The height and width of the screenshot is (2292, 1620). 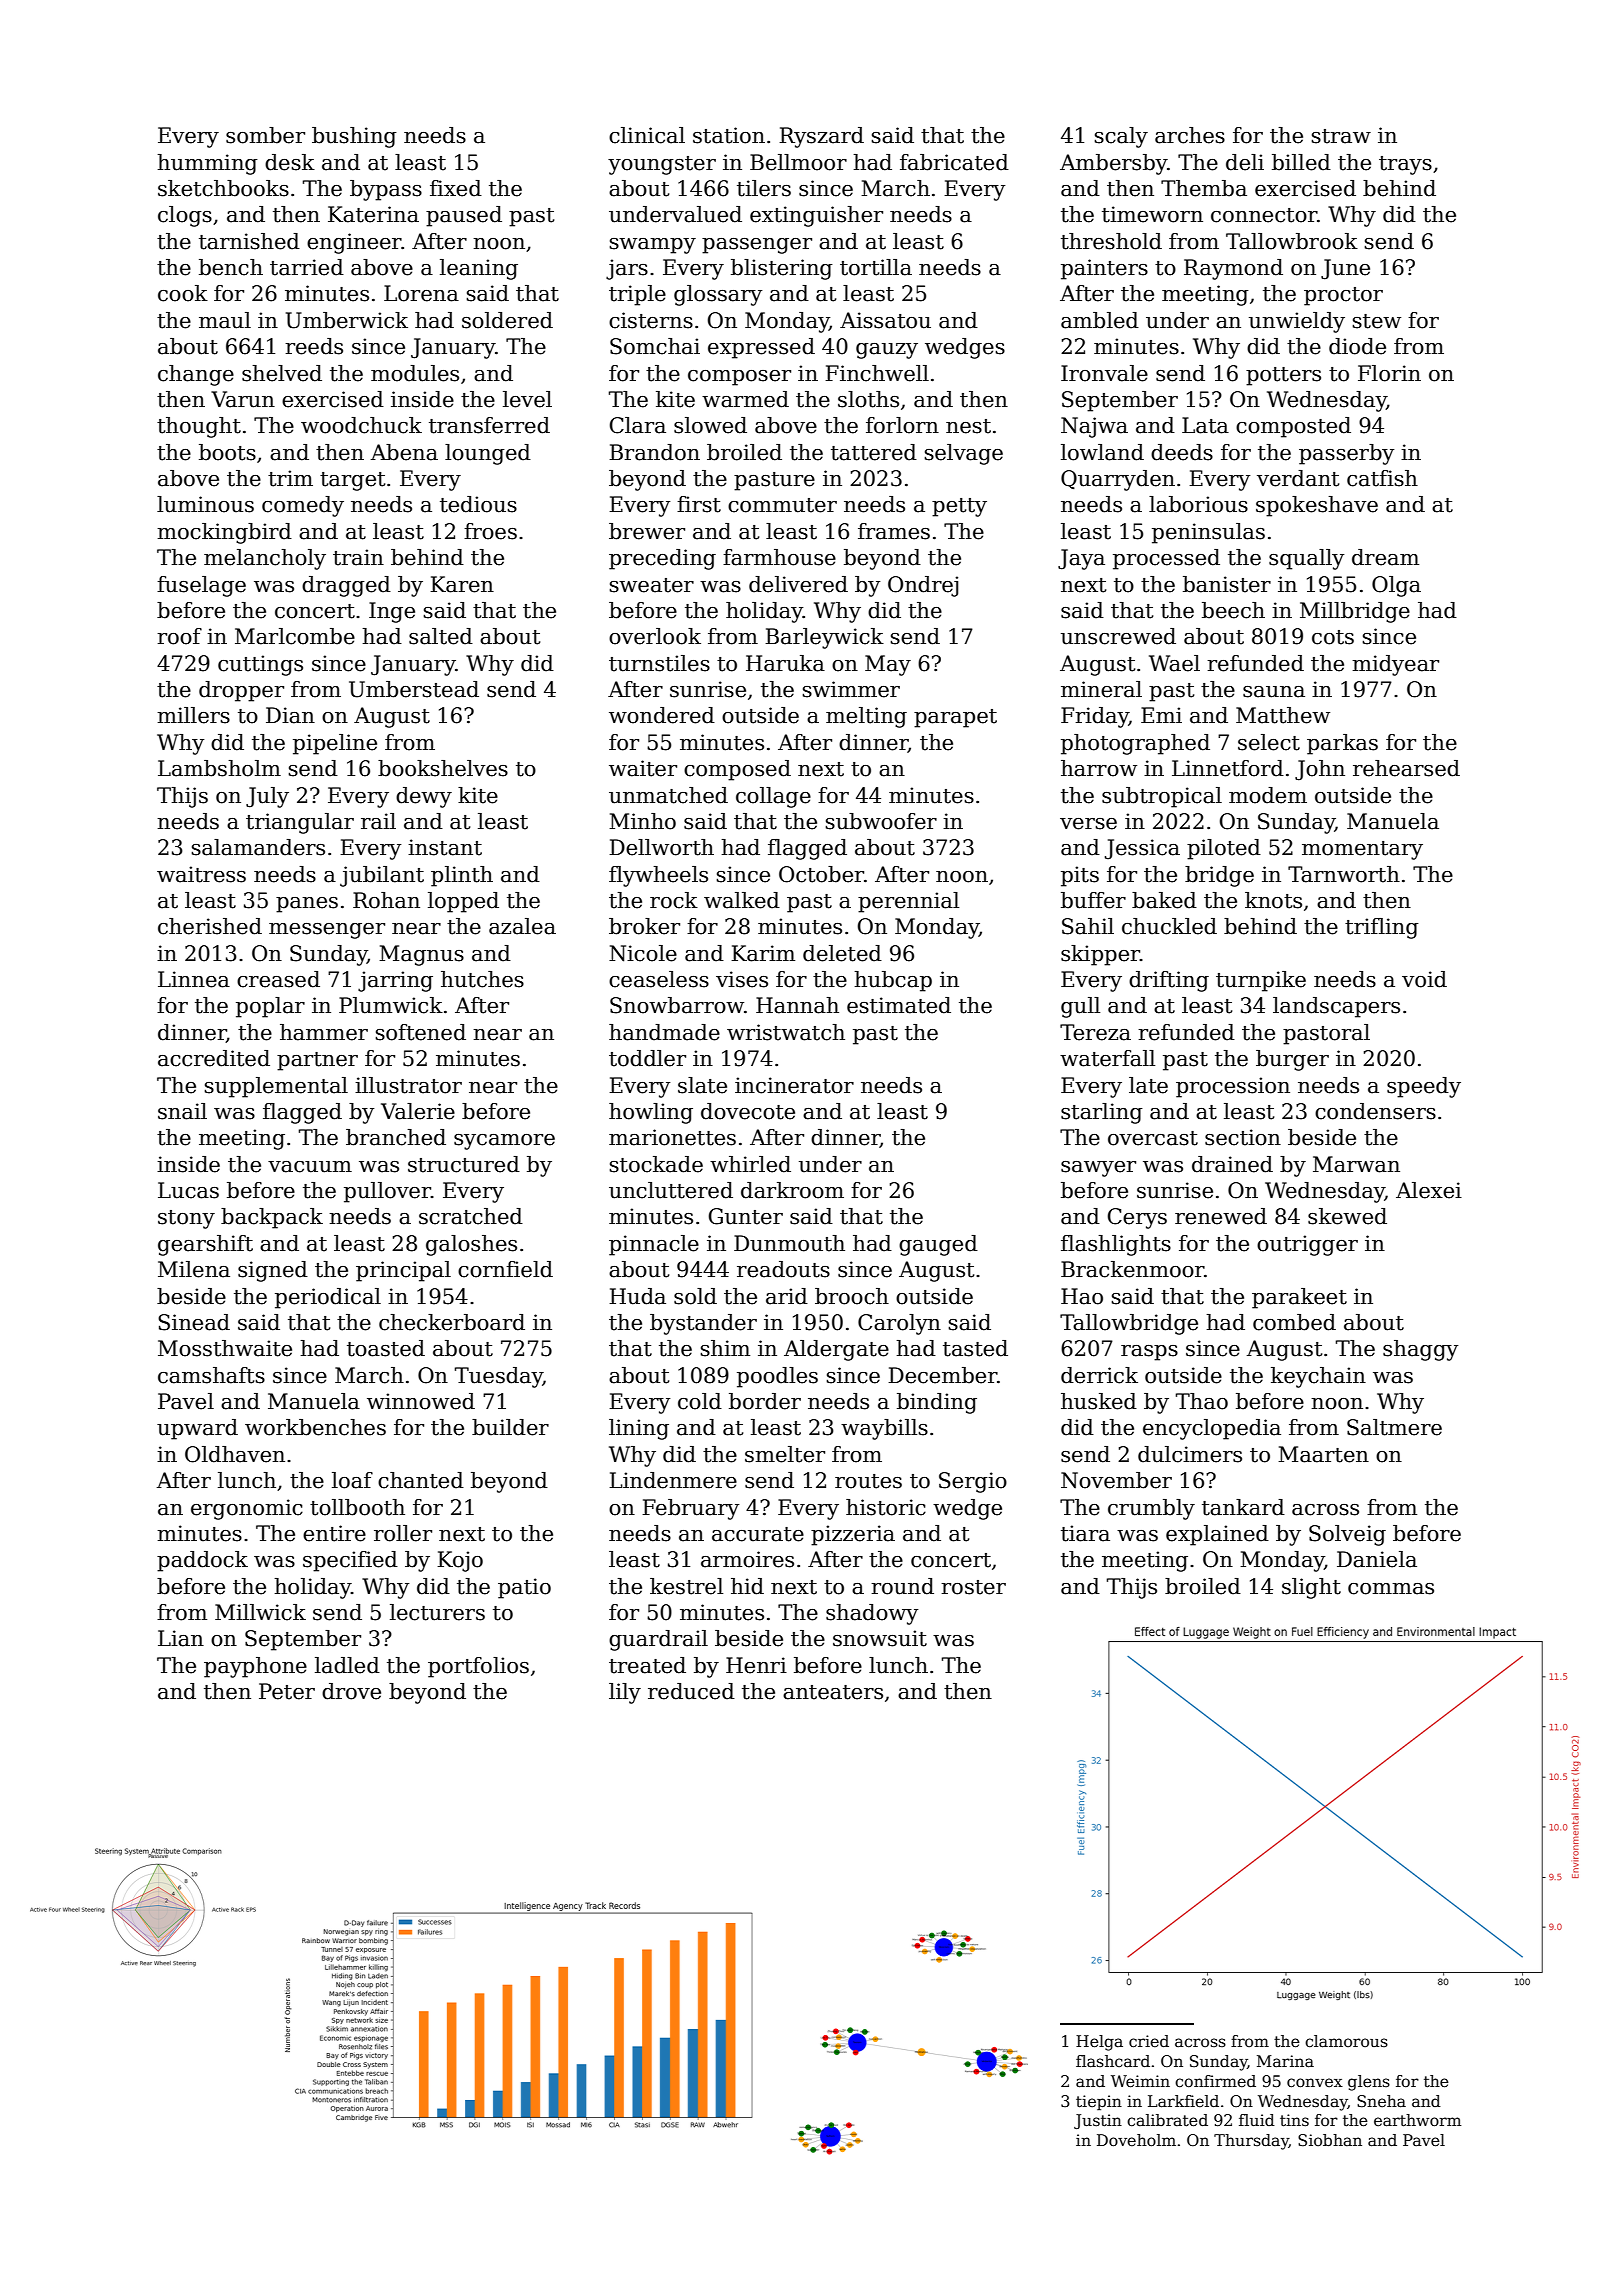 I want to click on bushing, so click(x=354, y=137).
